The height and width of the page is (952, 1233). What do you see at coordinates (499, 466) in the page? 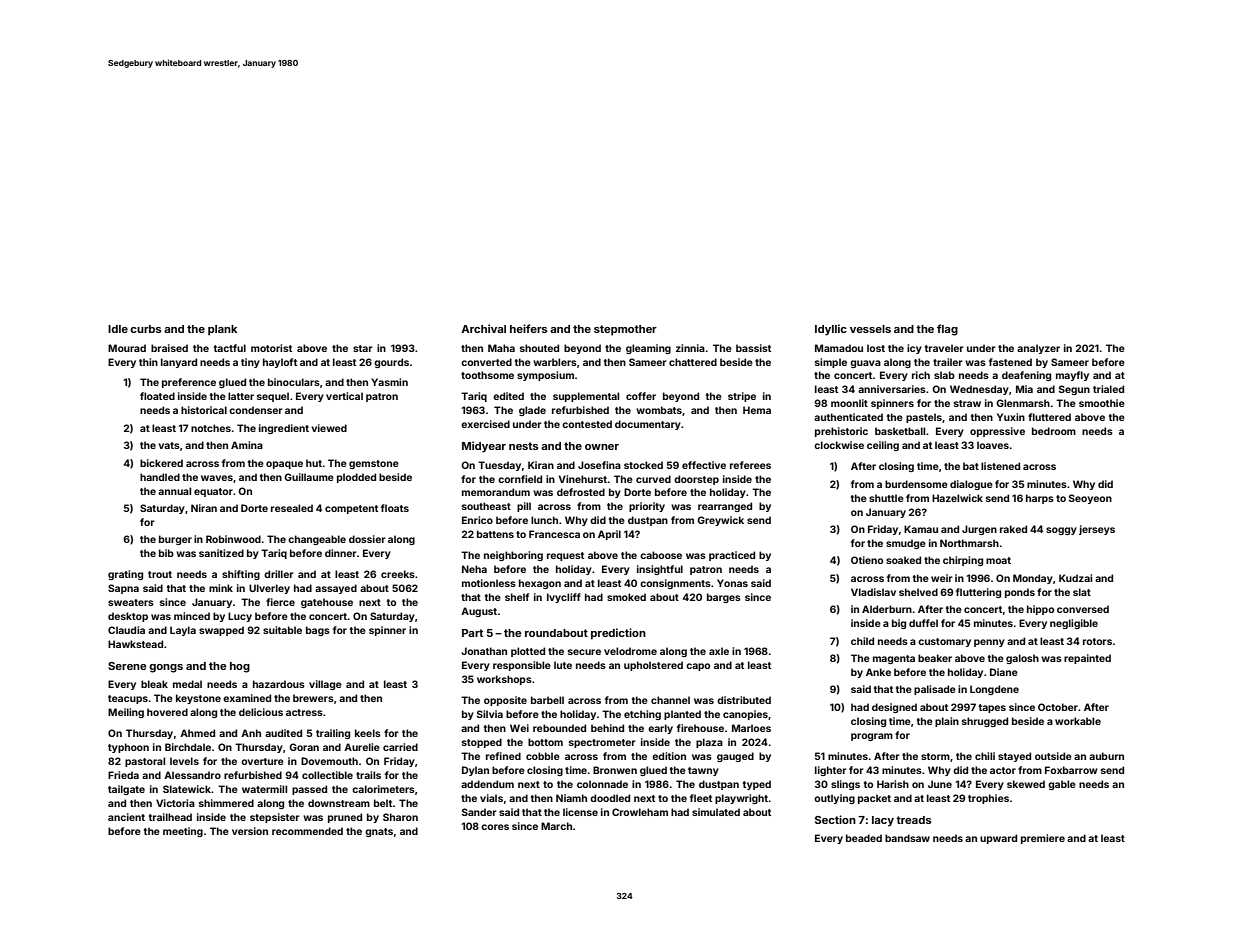
I see `Tuesday` at bounding box center [499, 466].
